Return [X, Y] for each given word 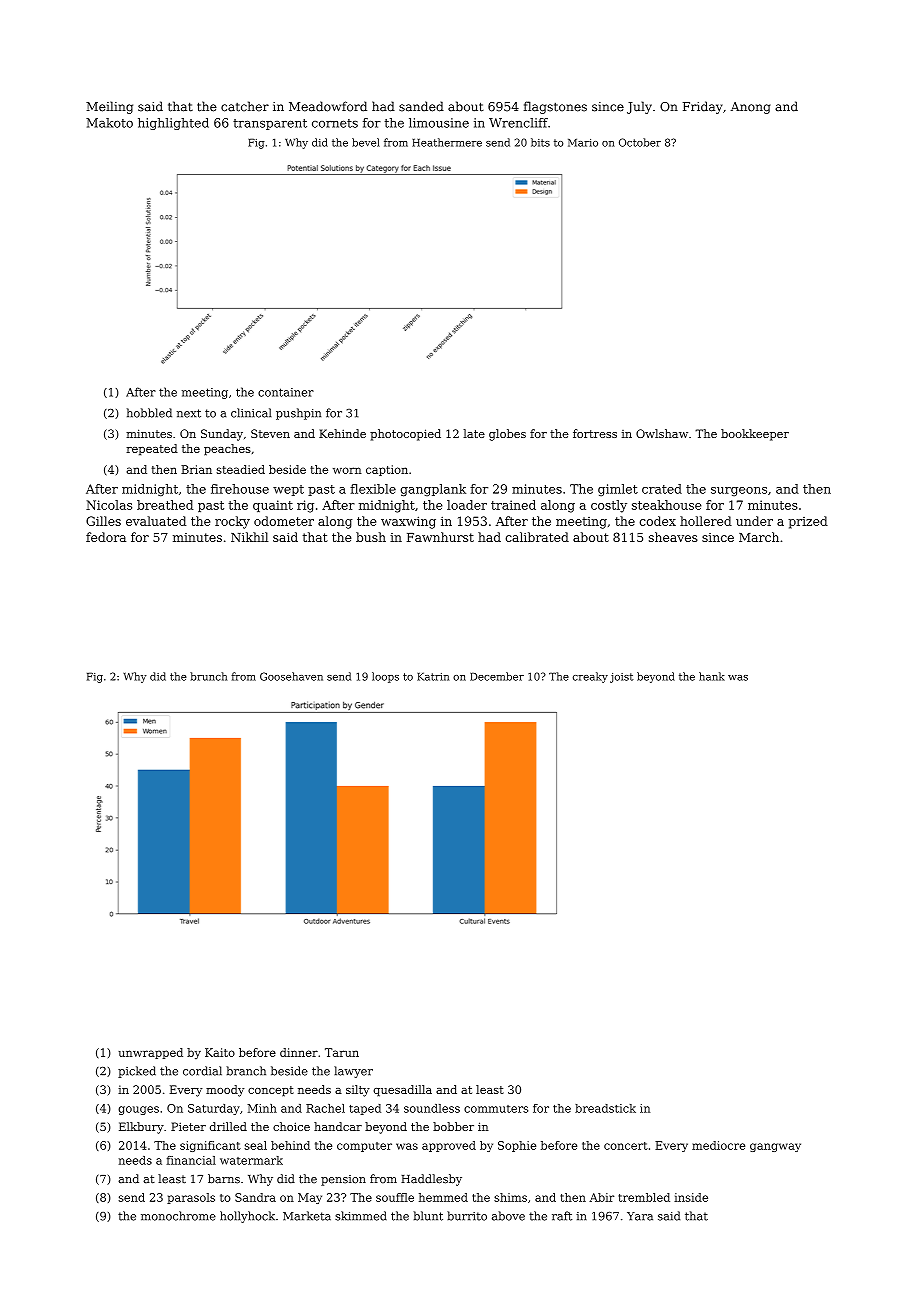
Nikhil [249, 537]
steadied [241, 469]
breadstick [605, 1108]
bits [540, 142]
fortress [595, 433]
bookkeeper [755, 435]
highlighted [173, 124]
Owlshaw [662, 433]
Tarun [342, 1052]
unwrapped [151, 1053]
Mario [583, 143]
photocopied [405, 435]
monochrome [178, 1216]
